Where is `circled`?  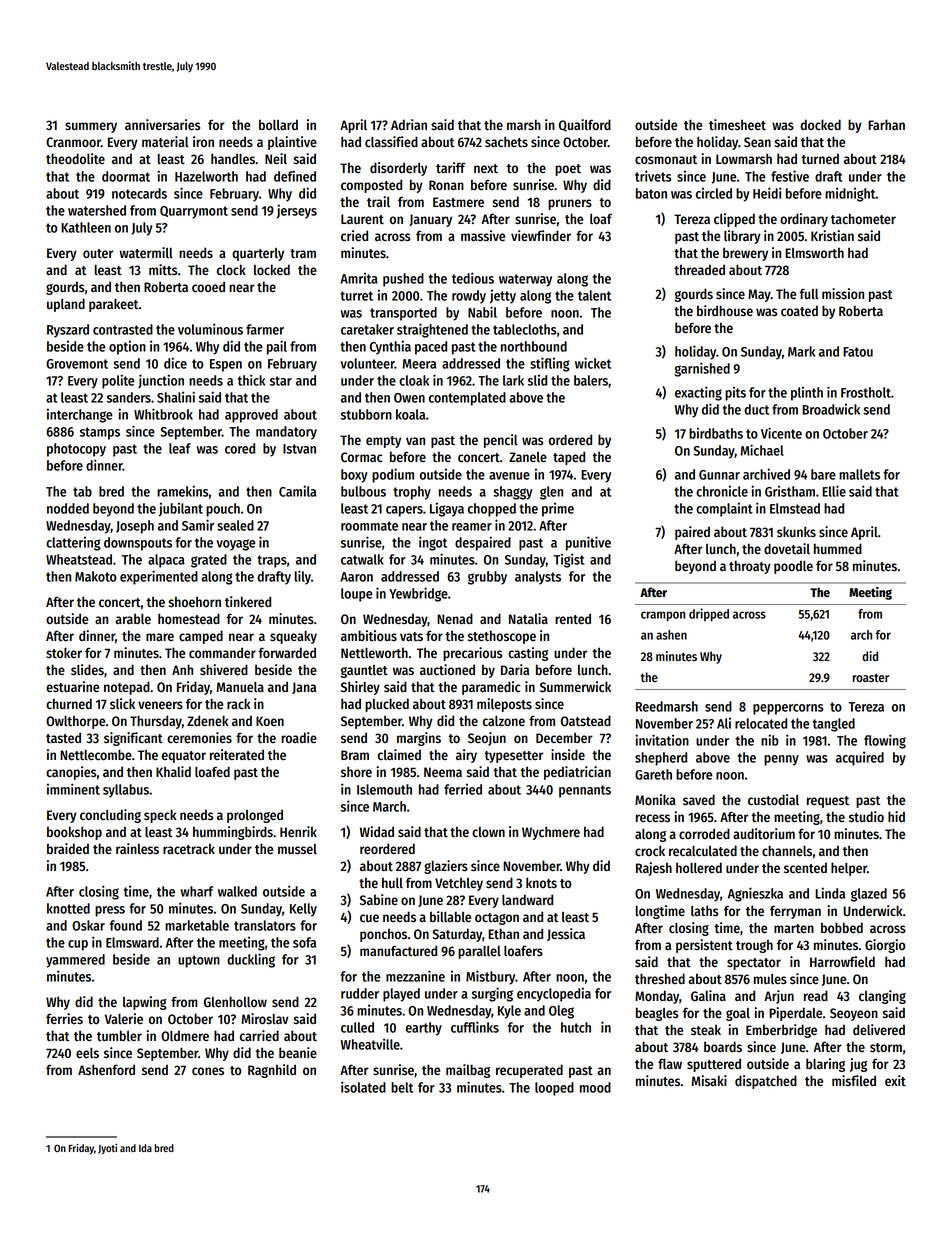 circled is located at coordinates (714, 193).
